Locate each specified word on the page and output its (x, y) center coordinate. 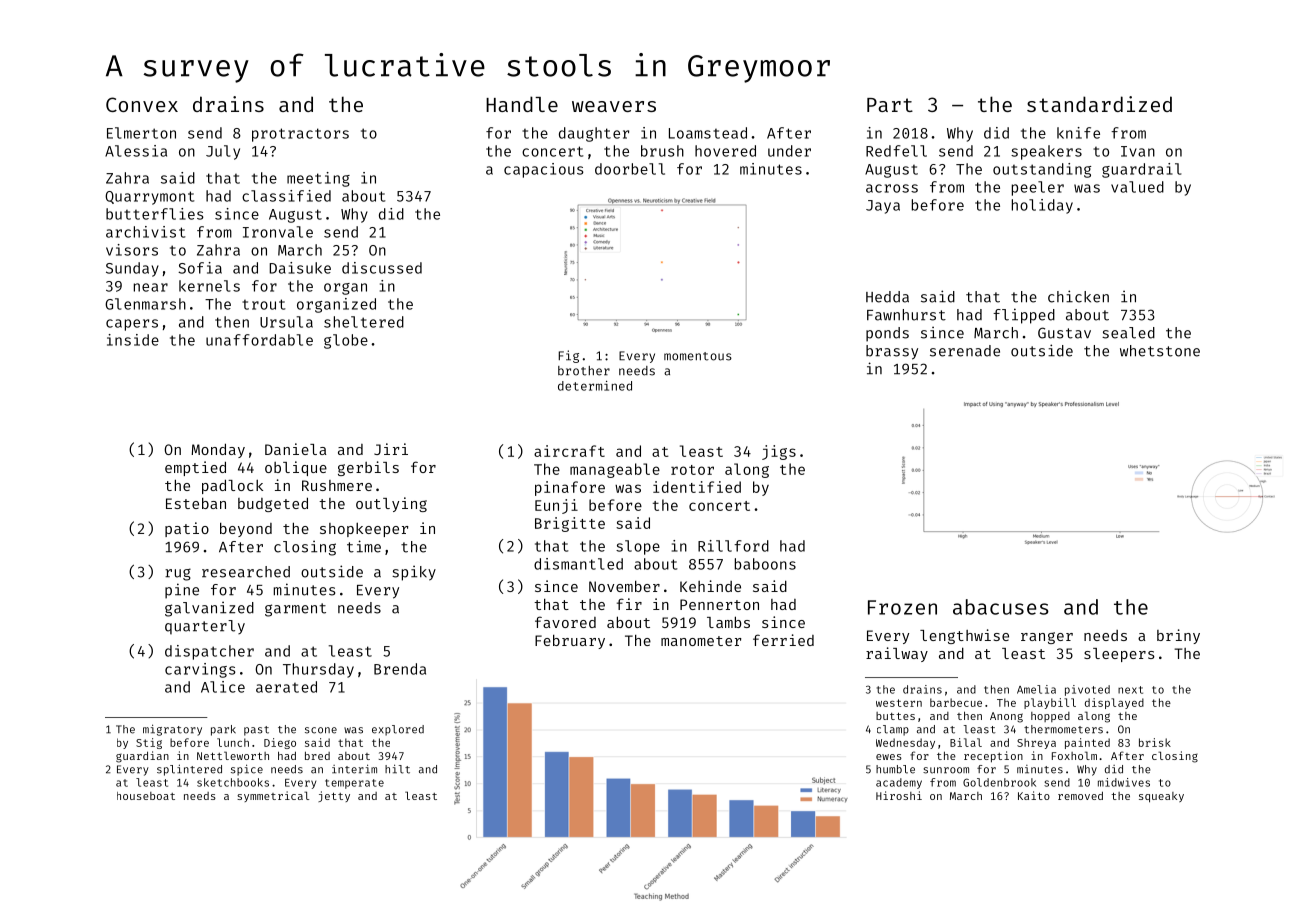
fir (629, 604)
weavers (614, 106)
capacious (544, 170)
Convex (142, 104)
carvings (200, 670)
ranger (1047, 638)
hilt (397, 769)
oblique (296, 468)
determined (595, 386)
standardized (1099, 104)
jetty (334, 796)
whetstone (1160, 351)
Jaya (883, 207)
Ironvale (278, 232)
